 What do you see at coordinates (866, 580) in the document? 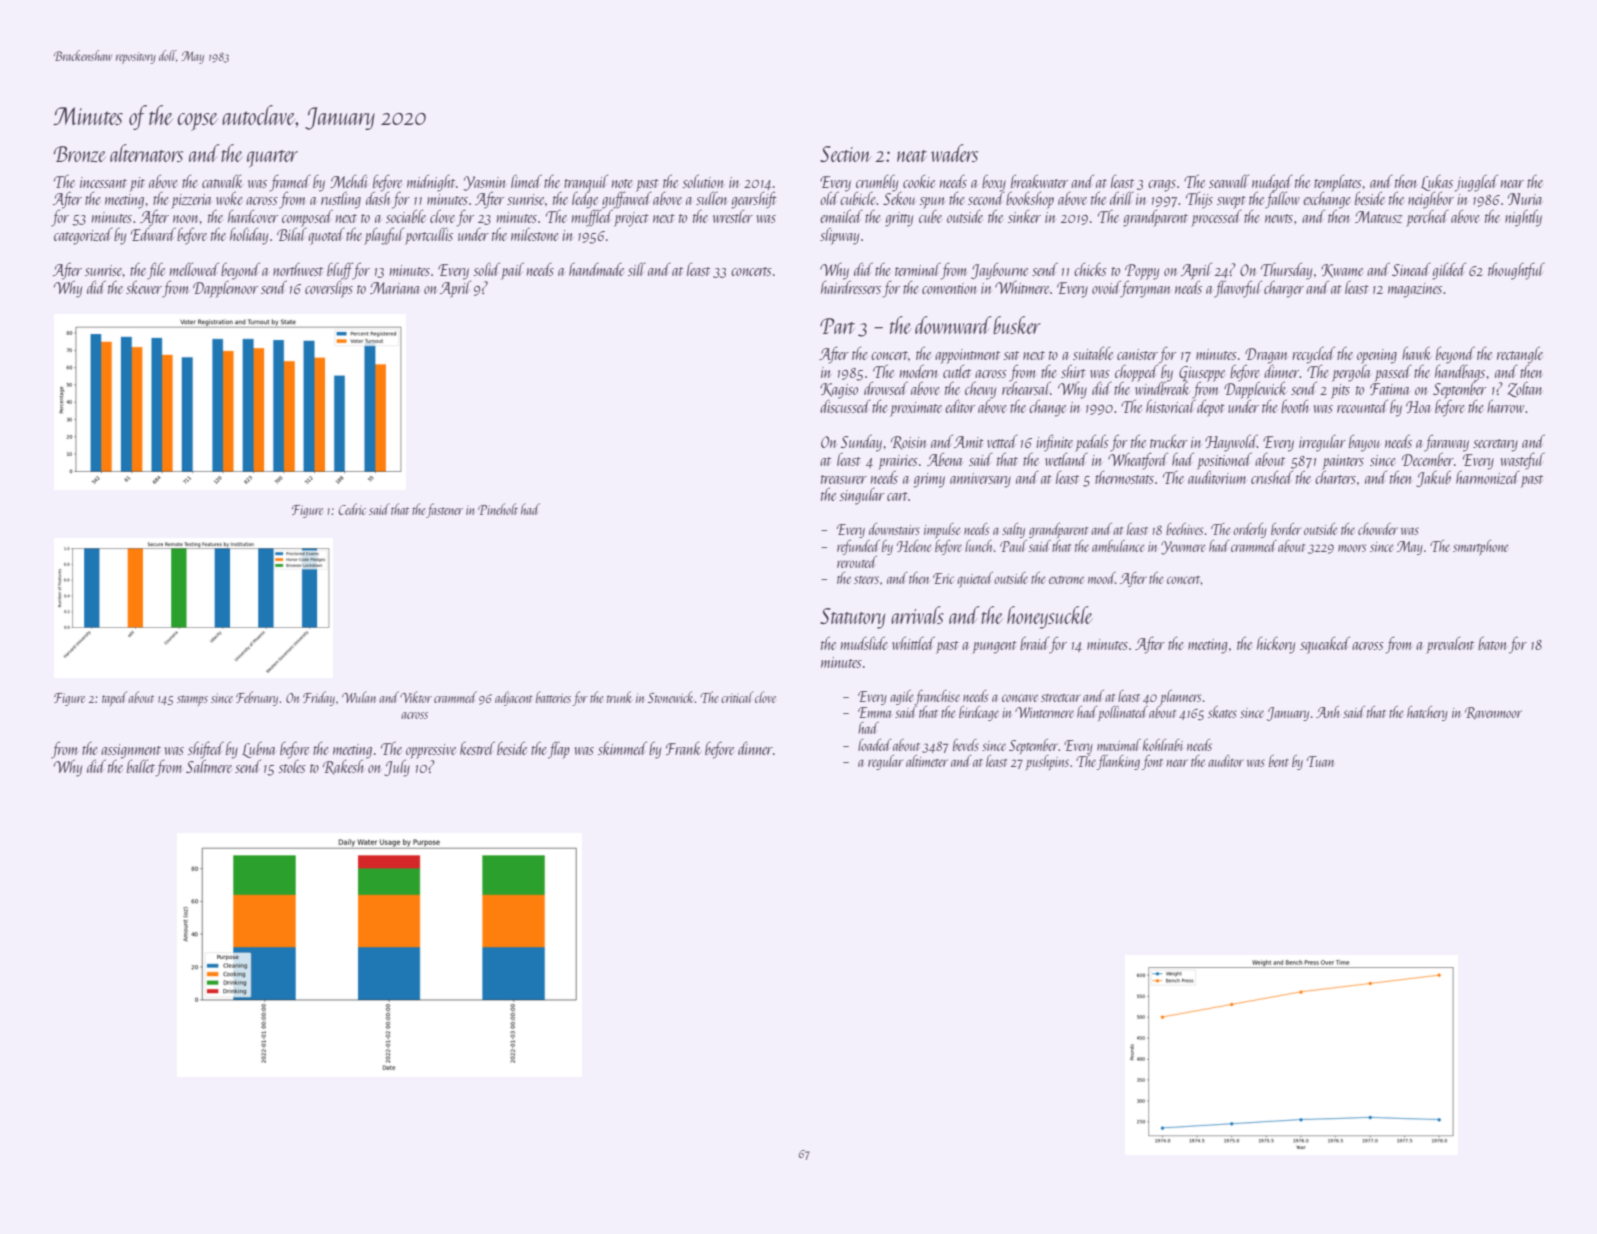
I see `steers` at bounding box center [866, 580].
